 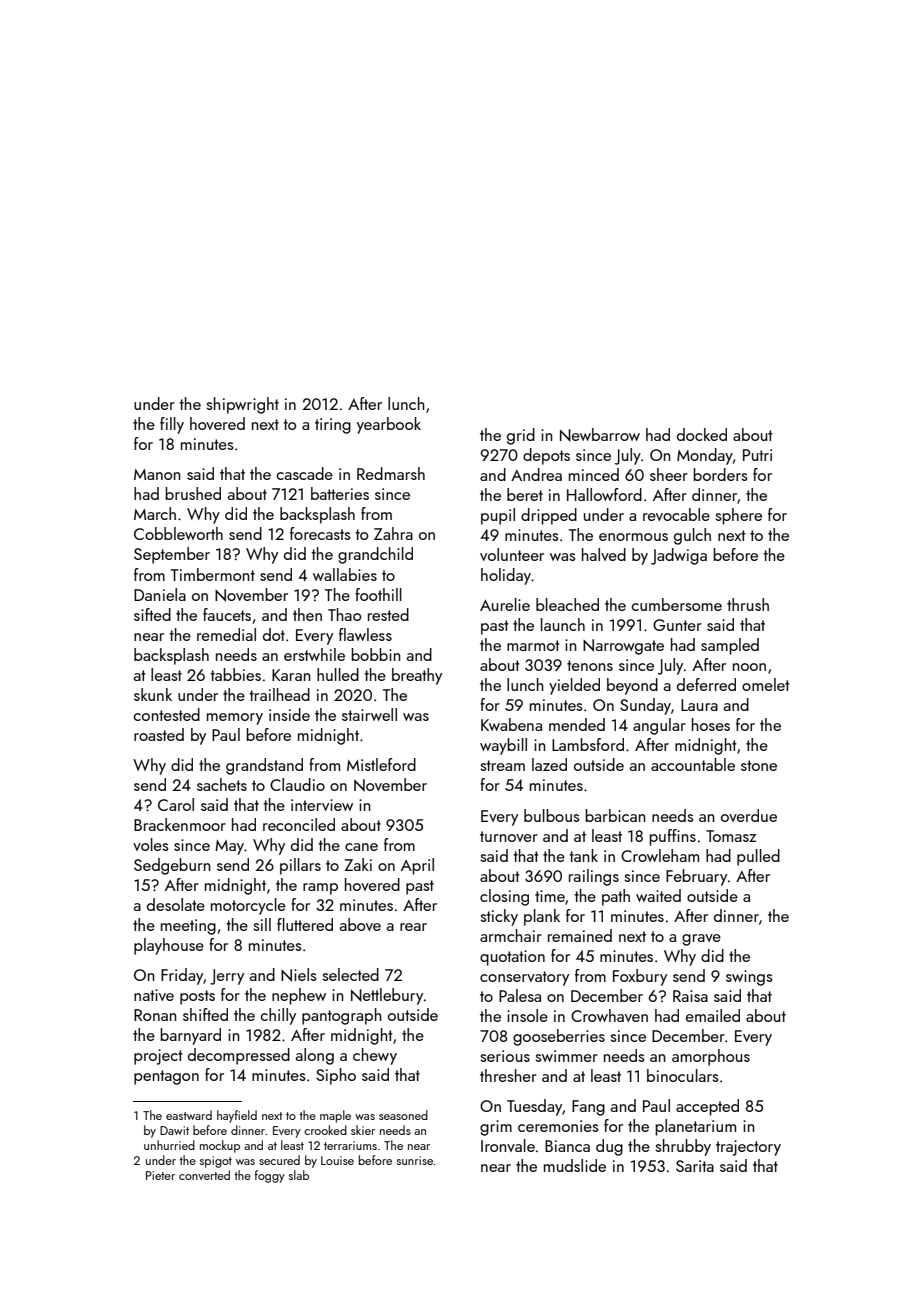 What do you see at coordinates (549, 516) in the screenshot?
I see `dripped` at bounding box center [549, 516].
